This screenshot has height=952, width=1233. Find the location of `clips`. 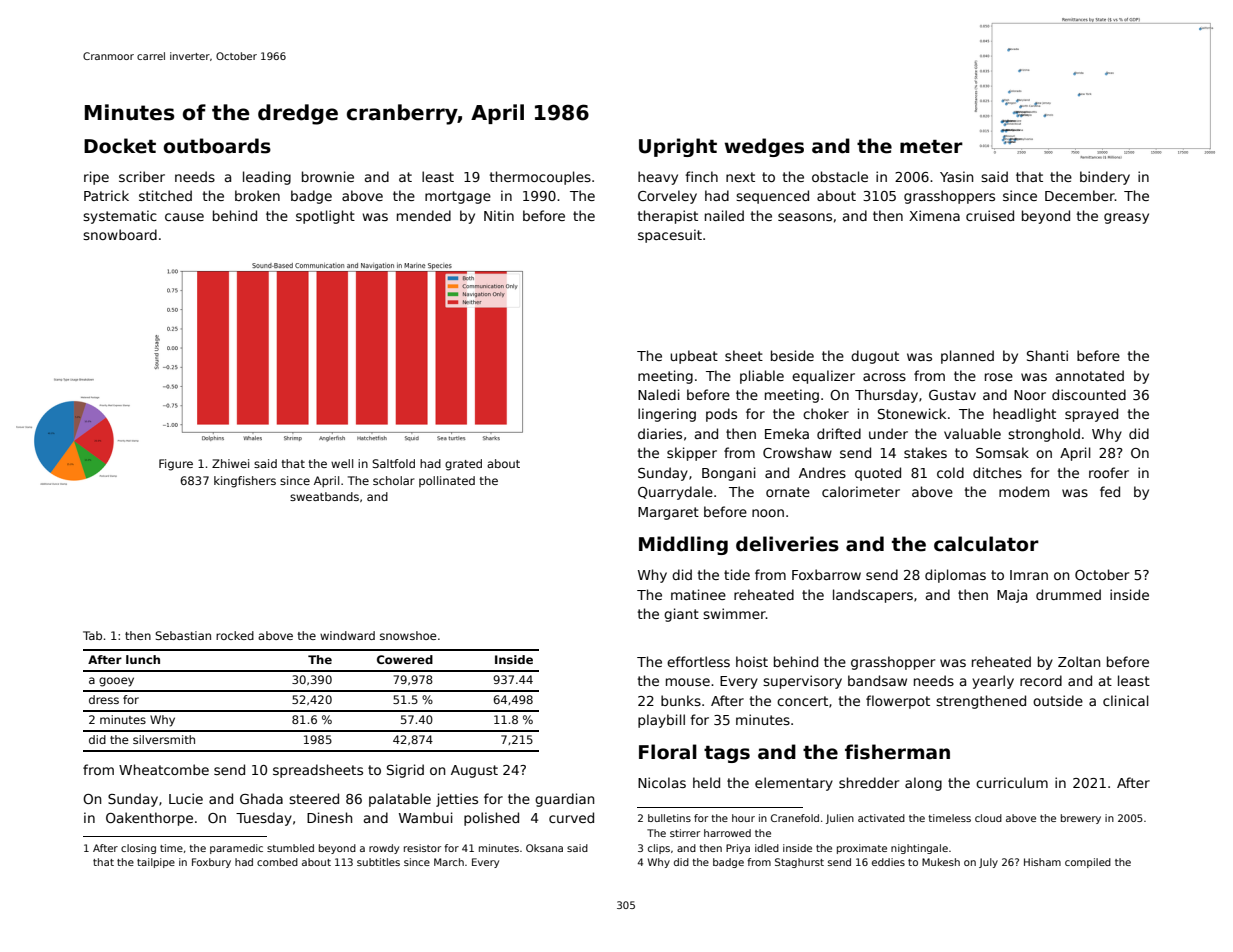

clips is located at coordinates (659, 849).
